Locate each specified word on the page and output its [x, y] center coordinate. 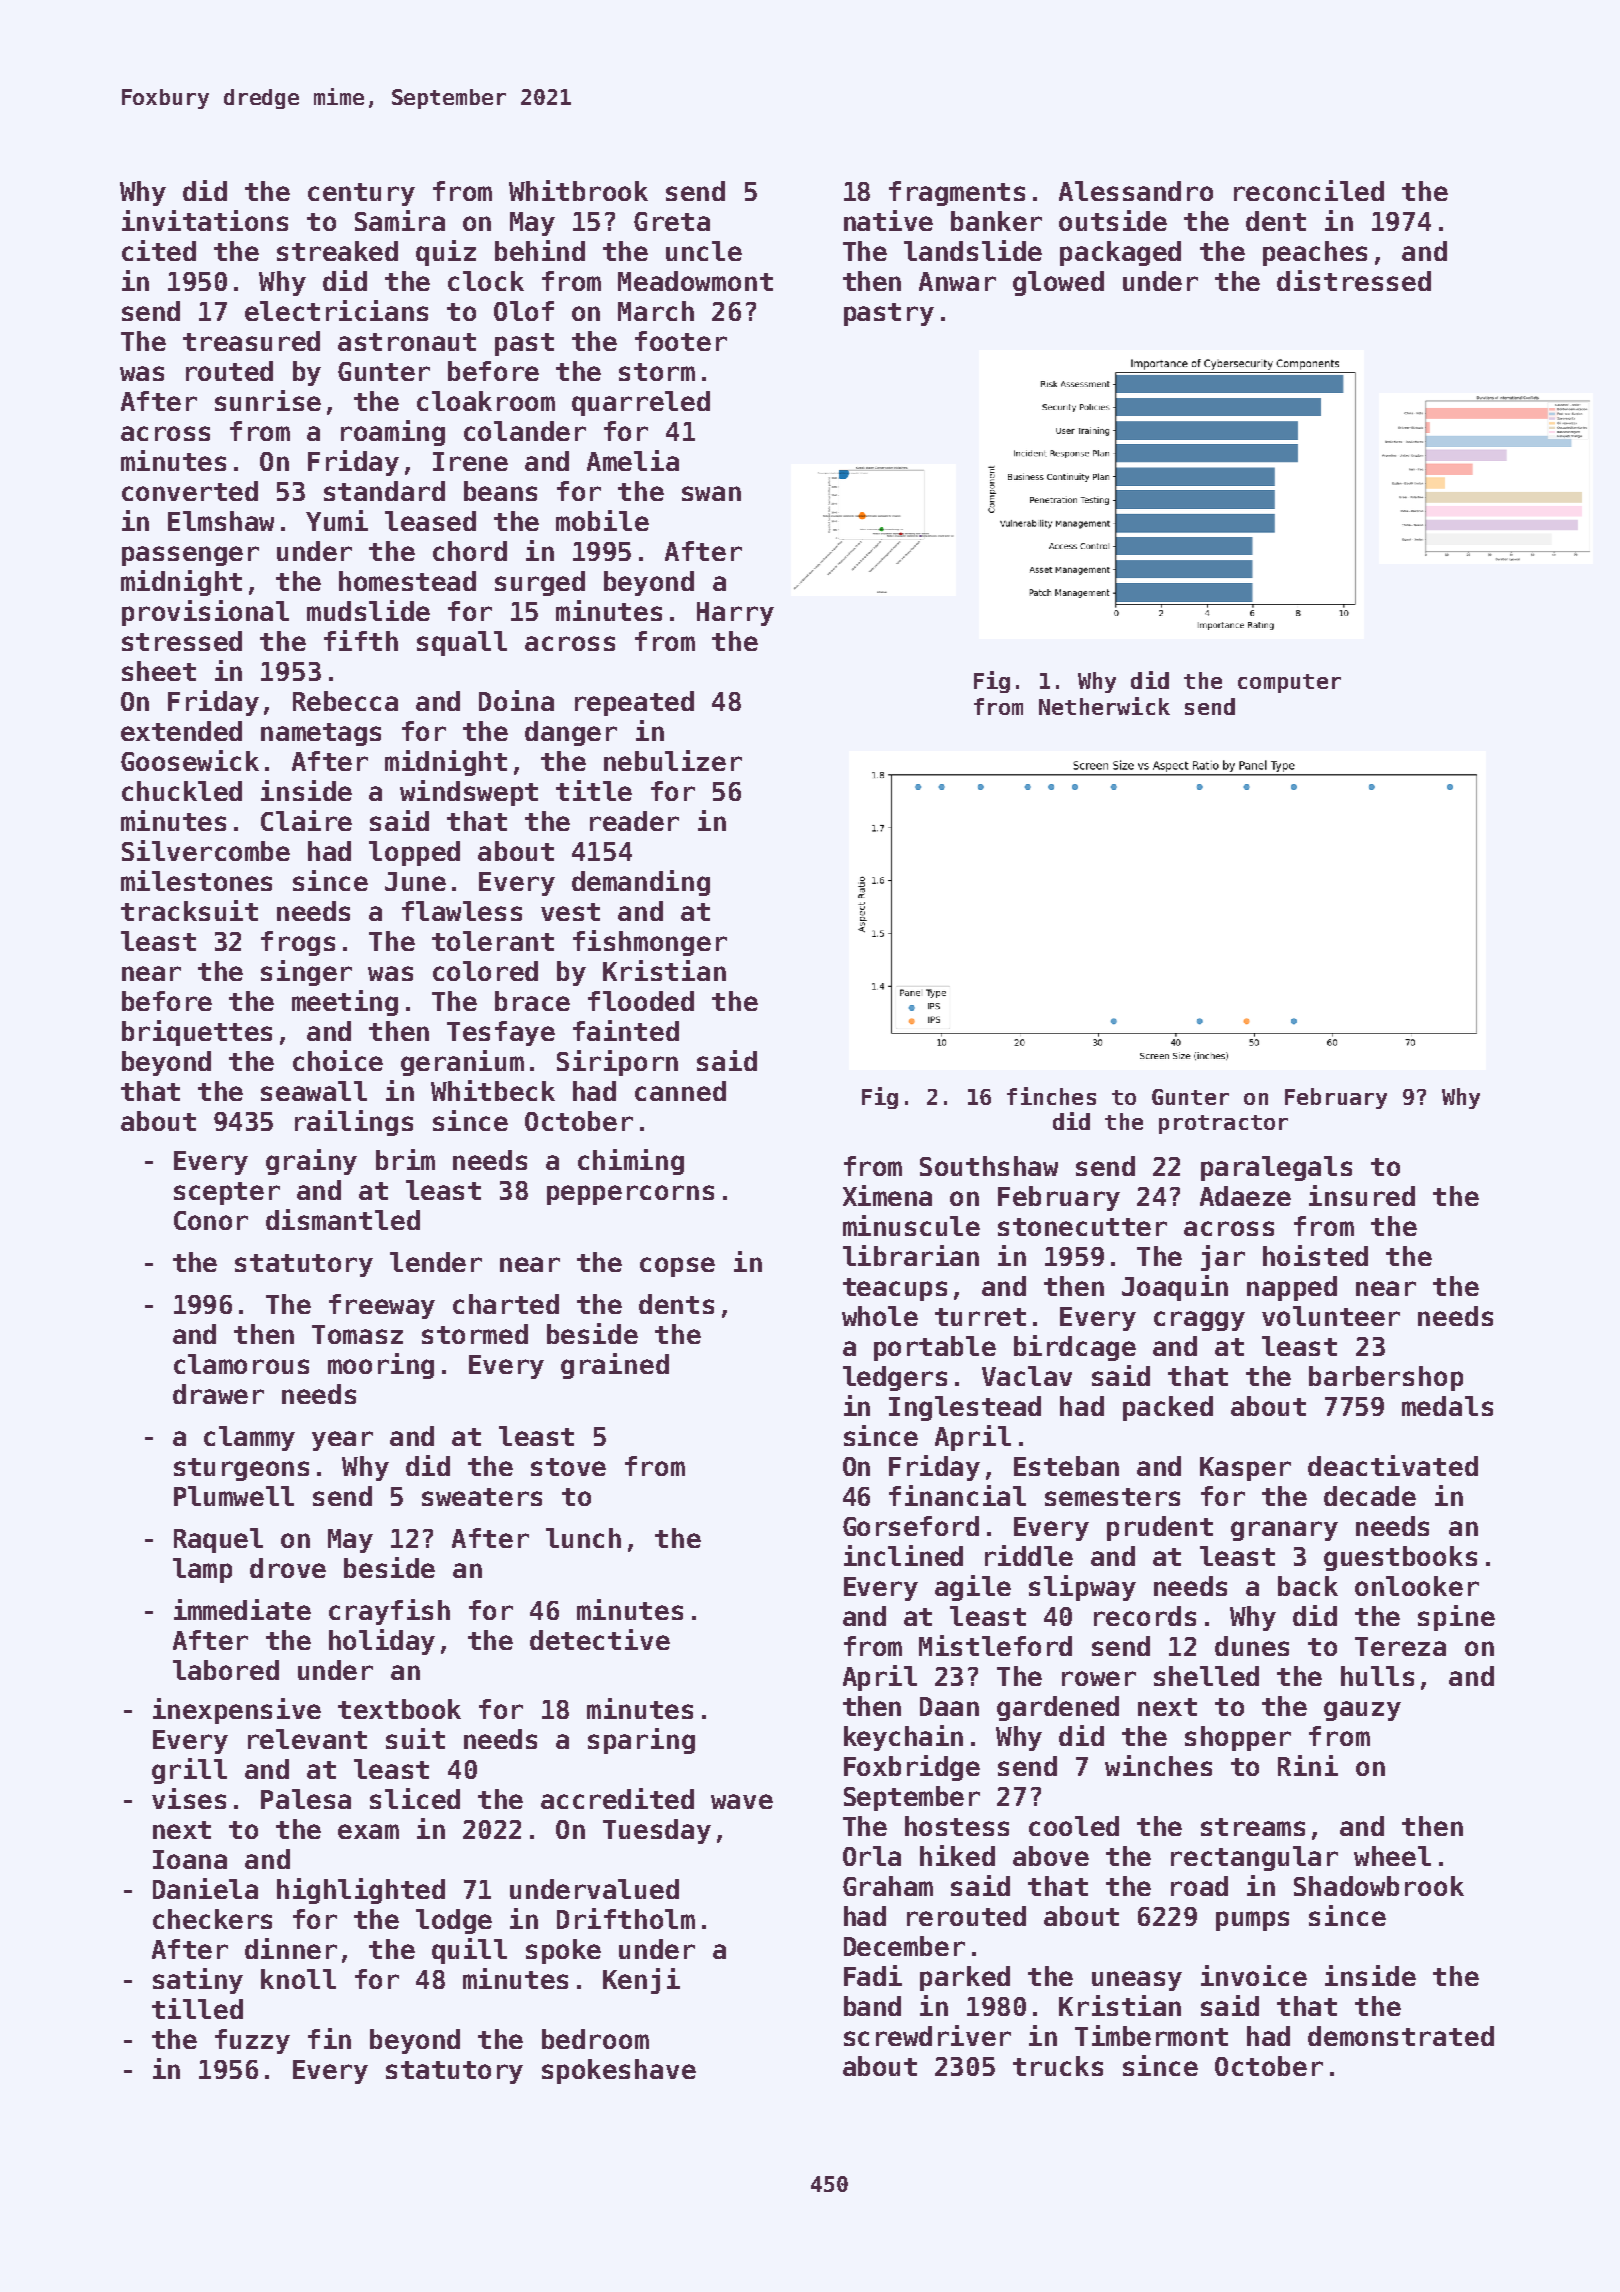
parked [965, 1978]
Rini [1308, 1765]
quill [469, 1951]
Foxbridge [912, 1768]
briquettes [197, 1033]
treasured [251, 341]
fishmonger [650, 943]
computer [1289, 683]
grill [189, 1771]
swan [711, 493]
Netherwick [1104, 706]
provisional [205, 613]
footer [681, 341]
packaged [1120, 253]
